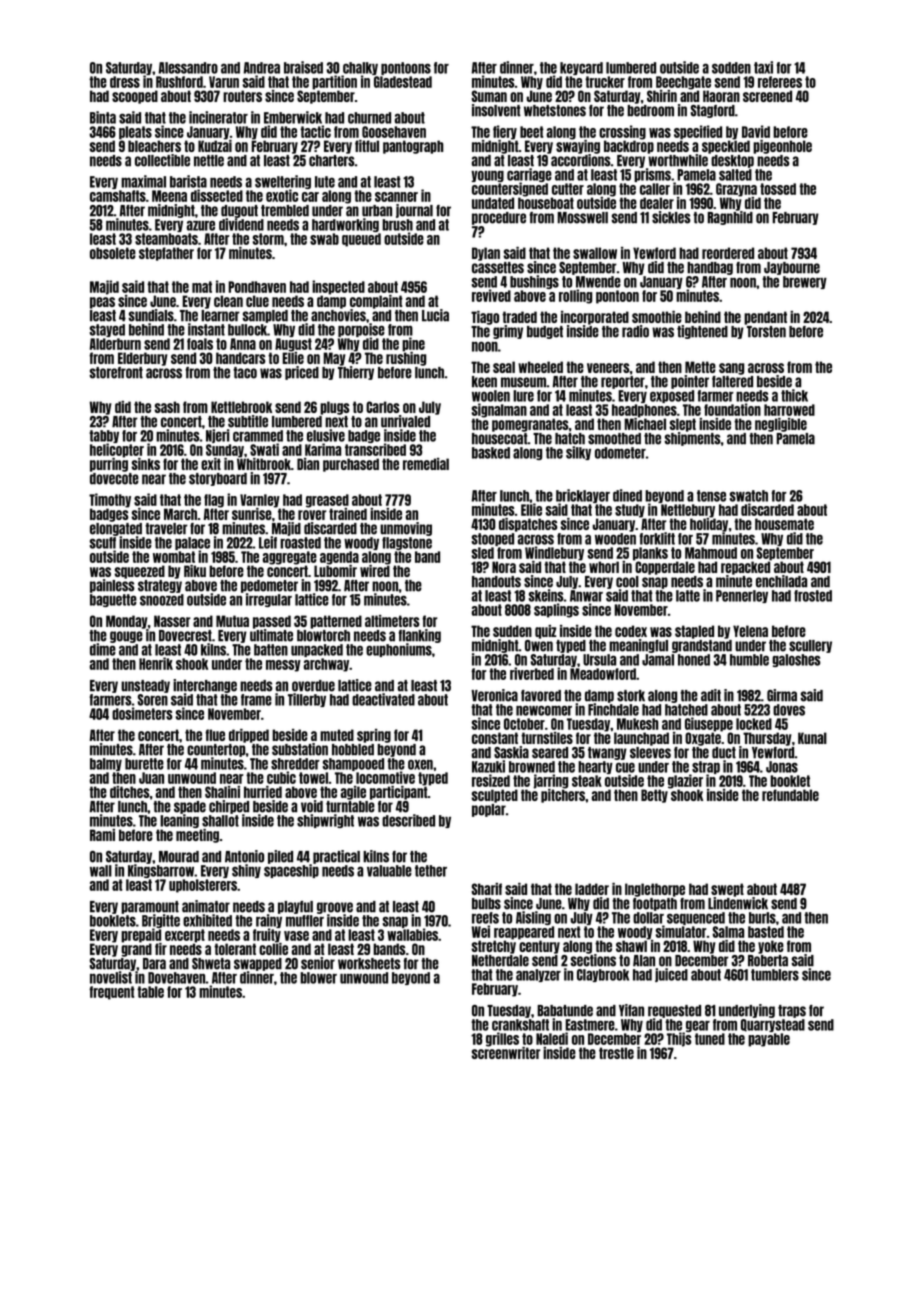 The image size is (924, 1308). What do you see at coordinates (731, 68) in the screenshot?
I see `sodden` at bounding box center [731, 68].
